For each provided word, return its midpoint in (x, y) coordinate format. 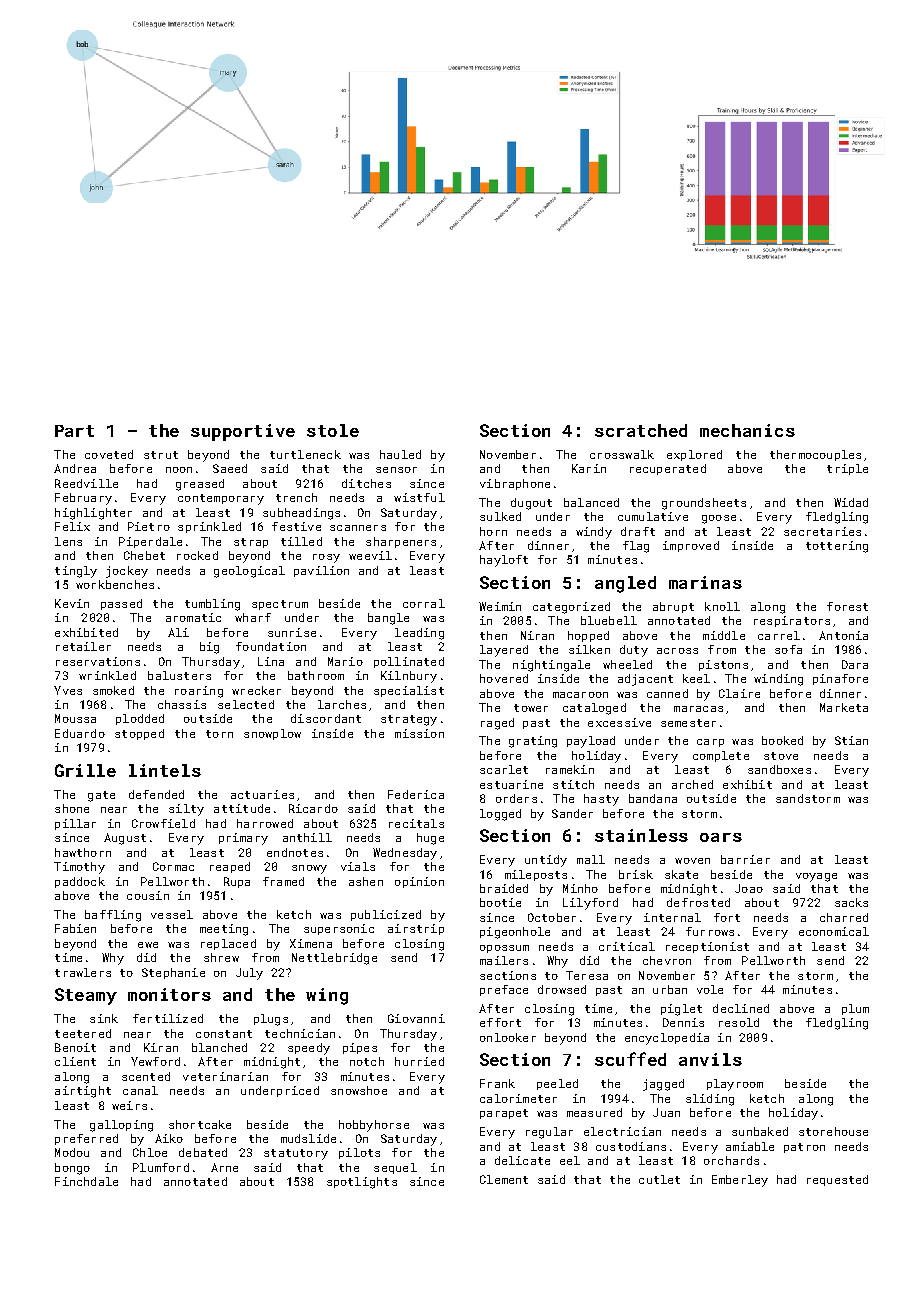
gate (101, 796)
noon (179, 470)
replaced (228, 944)
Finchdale (86, 1181)
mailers (504, 960)
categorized (571, 608)
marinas (705, 582)
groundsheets (704, 504)
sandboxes (779, 769)
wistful (419, 497)
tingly (76, 572)
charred (844, 917)
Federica (416, 794)
